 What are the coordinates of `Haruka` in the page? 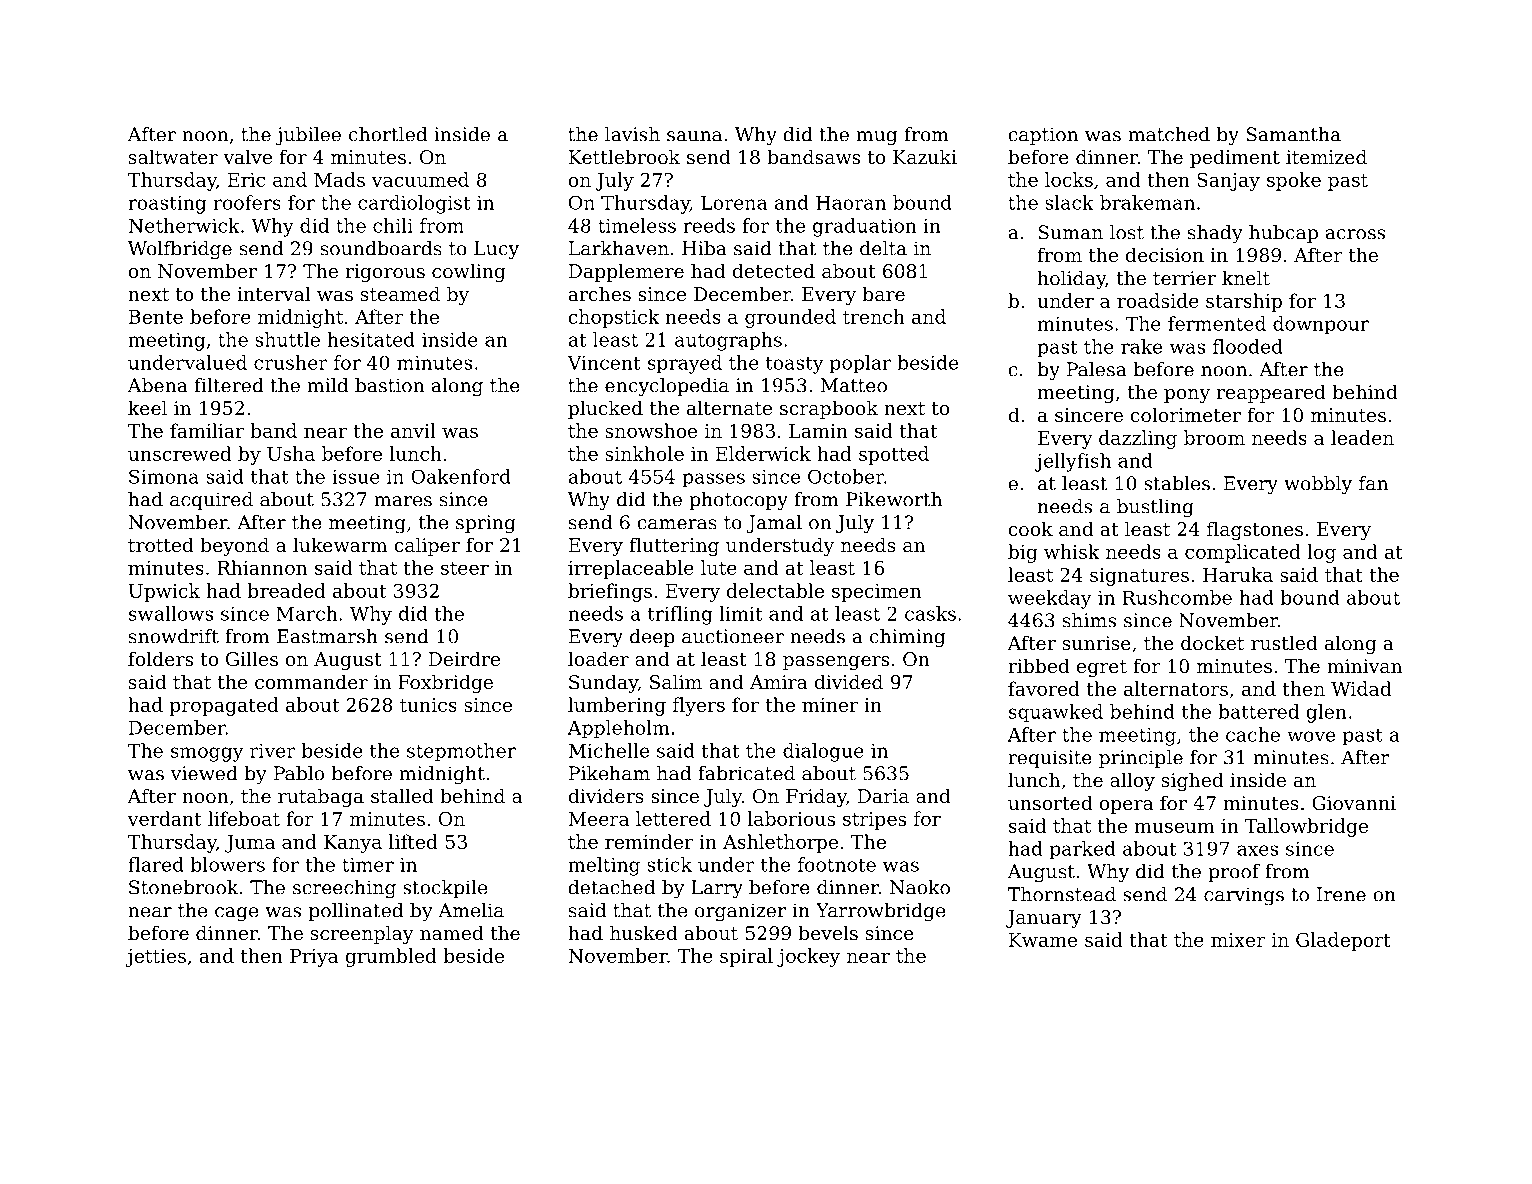 It's located at (1238, 574).
